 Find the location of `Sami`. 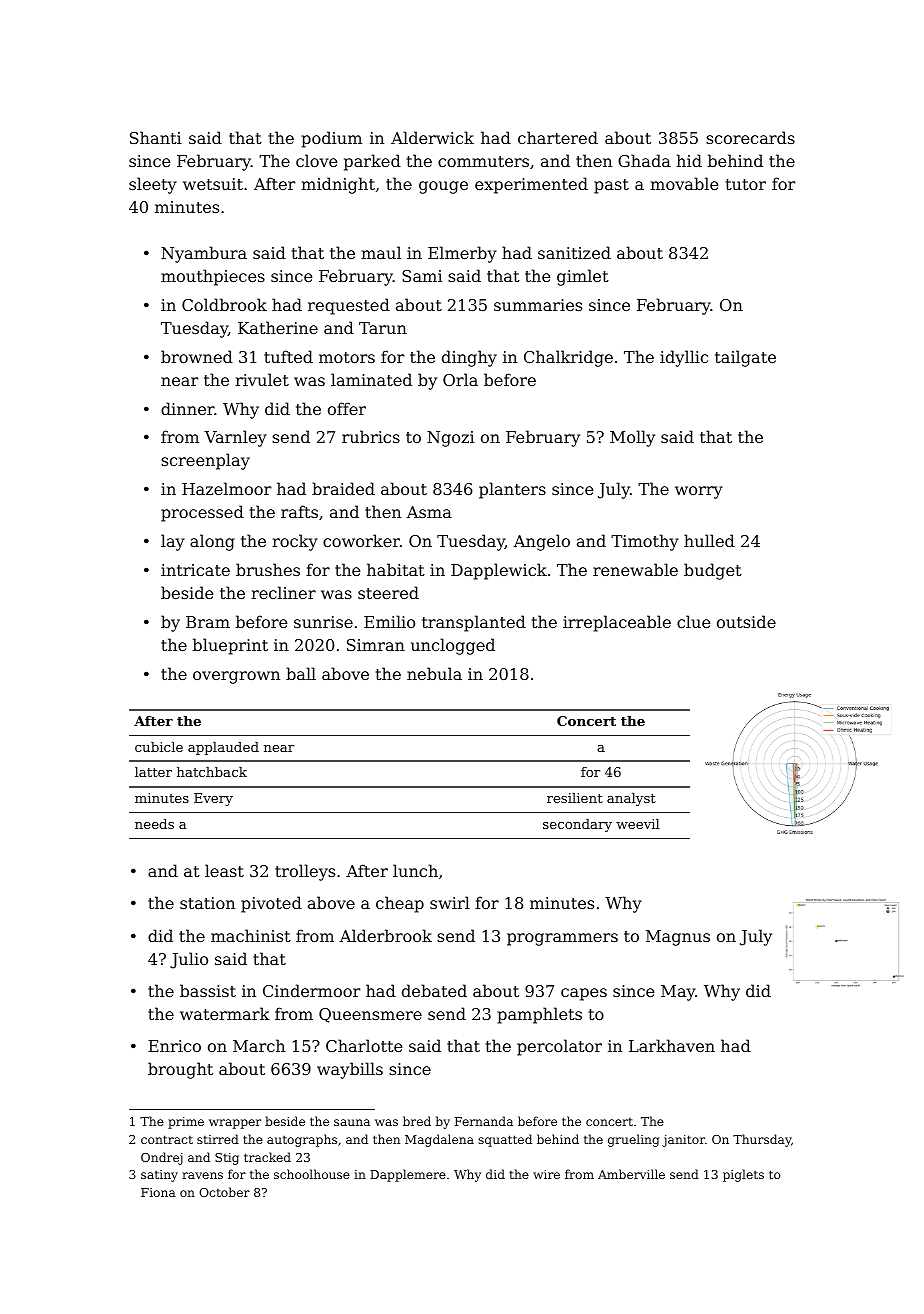

Sami is located at coordinates (422, 276).
